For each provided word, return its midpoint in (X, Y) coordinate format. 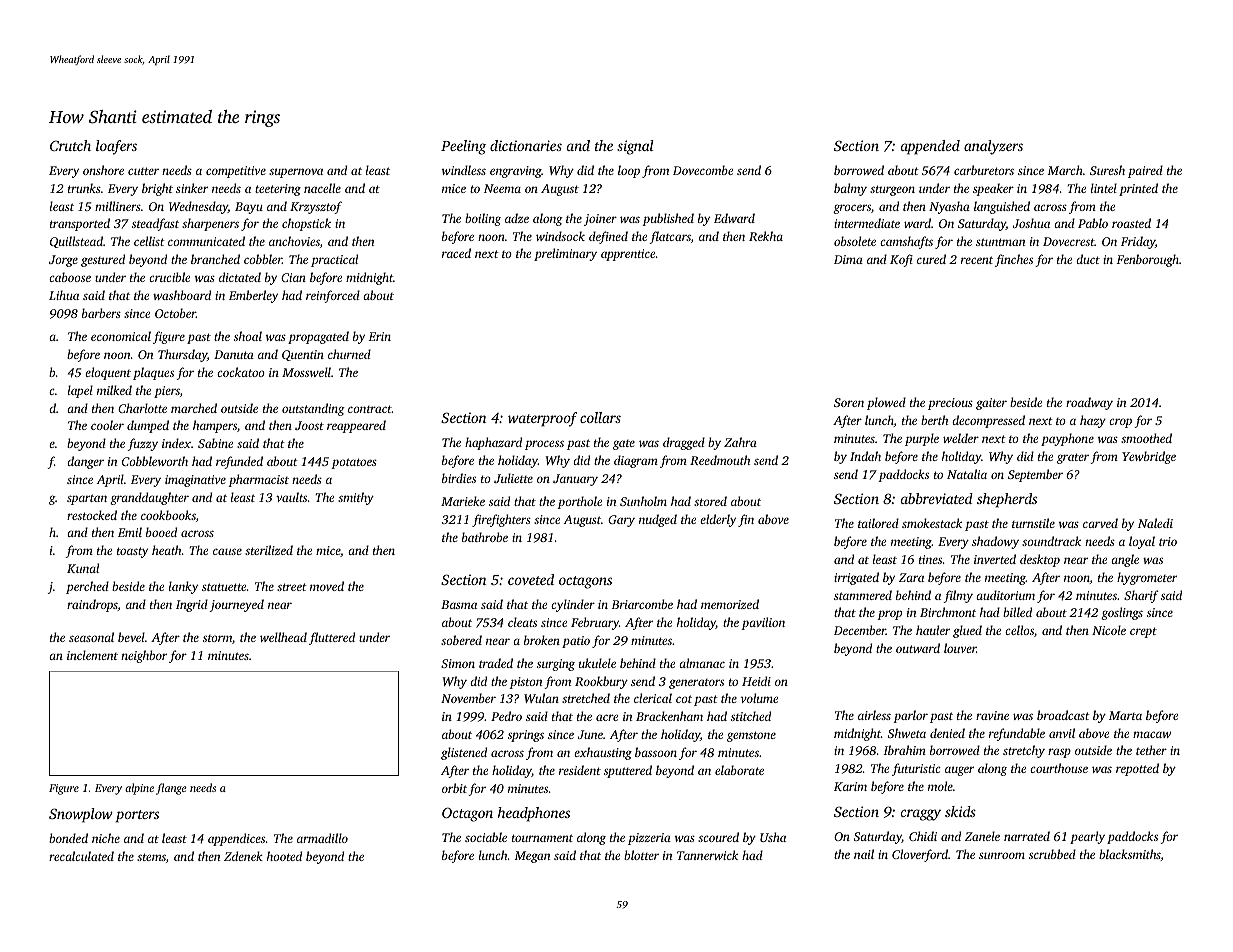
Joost (309, 425)
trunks (84, 188)
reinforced (333, 296)
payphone (1067, 439)
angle (1125, 560)
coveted (531, 579)
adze (517, 218)
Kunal (83, 568)
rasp (1059, 753)
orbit (454, 788)
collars (600, 417)
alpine (139, 789)
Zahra (740, 442)
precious (950, 404)
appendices (236, 839)
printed (1138, 189)
